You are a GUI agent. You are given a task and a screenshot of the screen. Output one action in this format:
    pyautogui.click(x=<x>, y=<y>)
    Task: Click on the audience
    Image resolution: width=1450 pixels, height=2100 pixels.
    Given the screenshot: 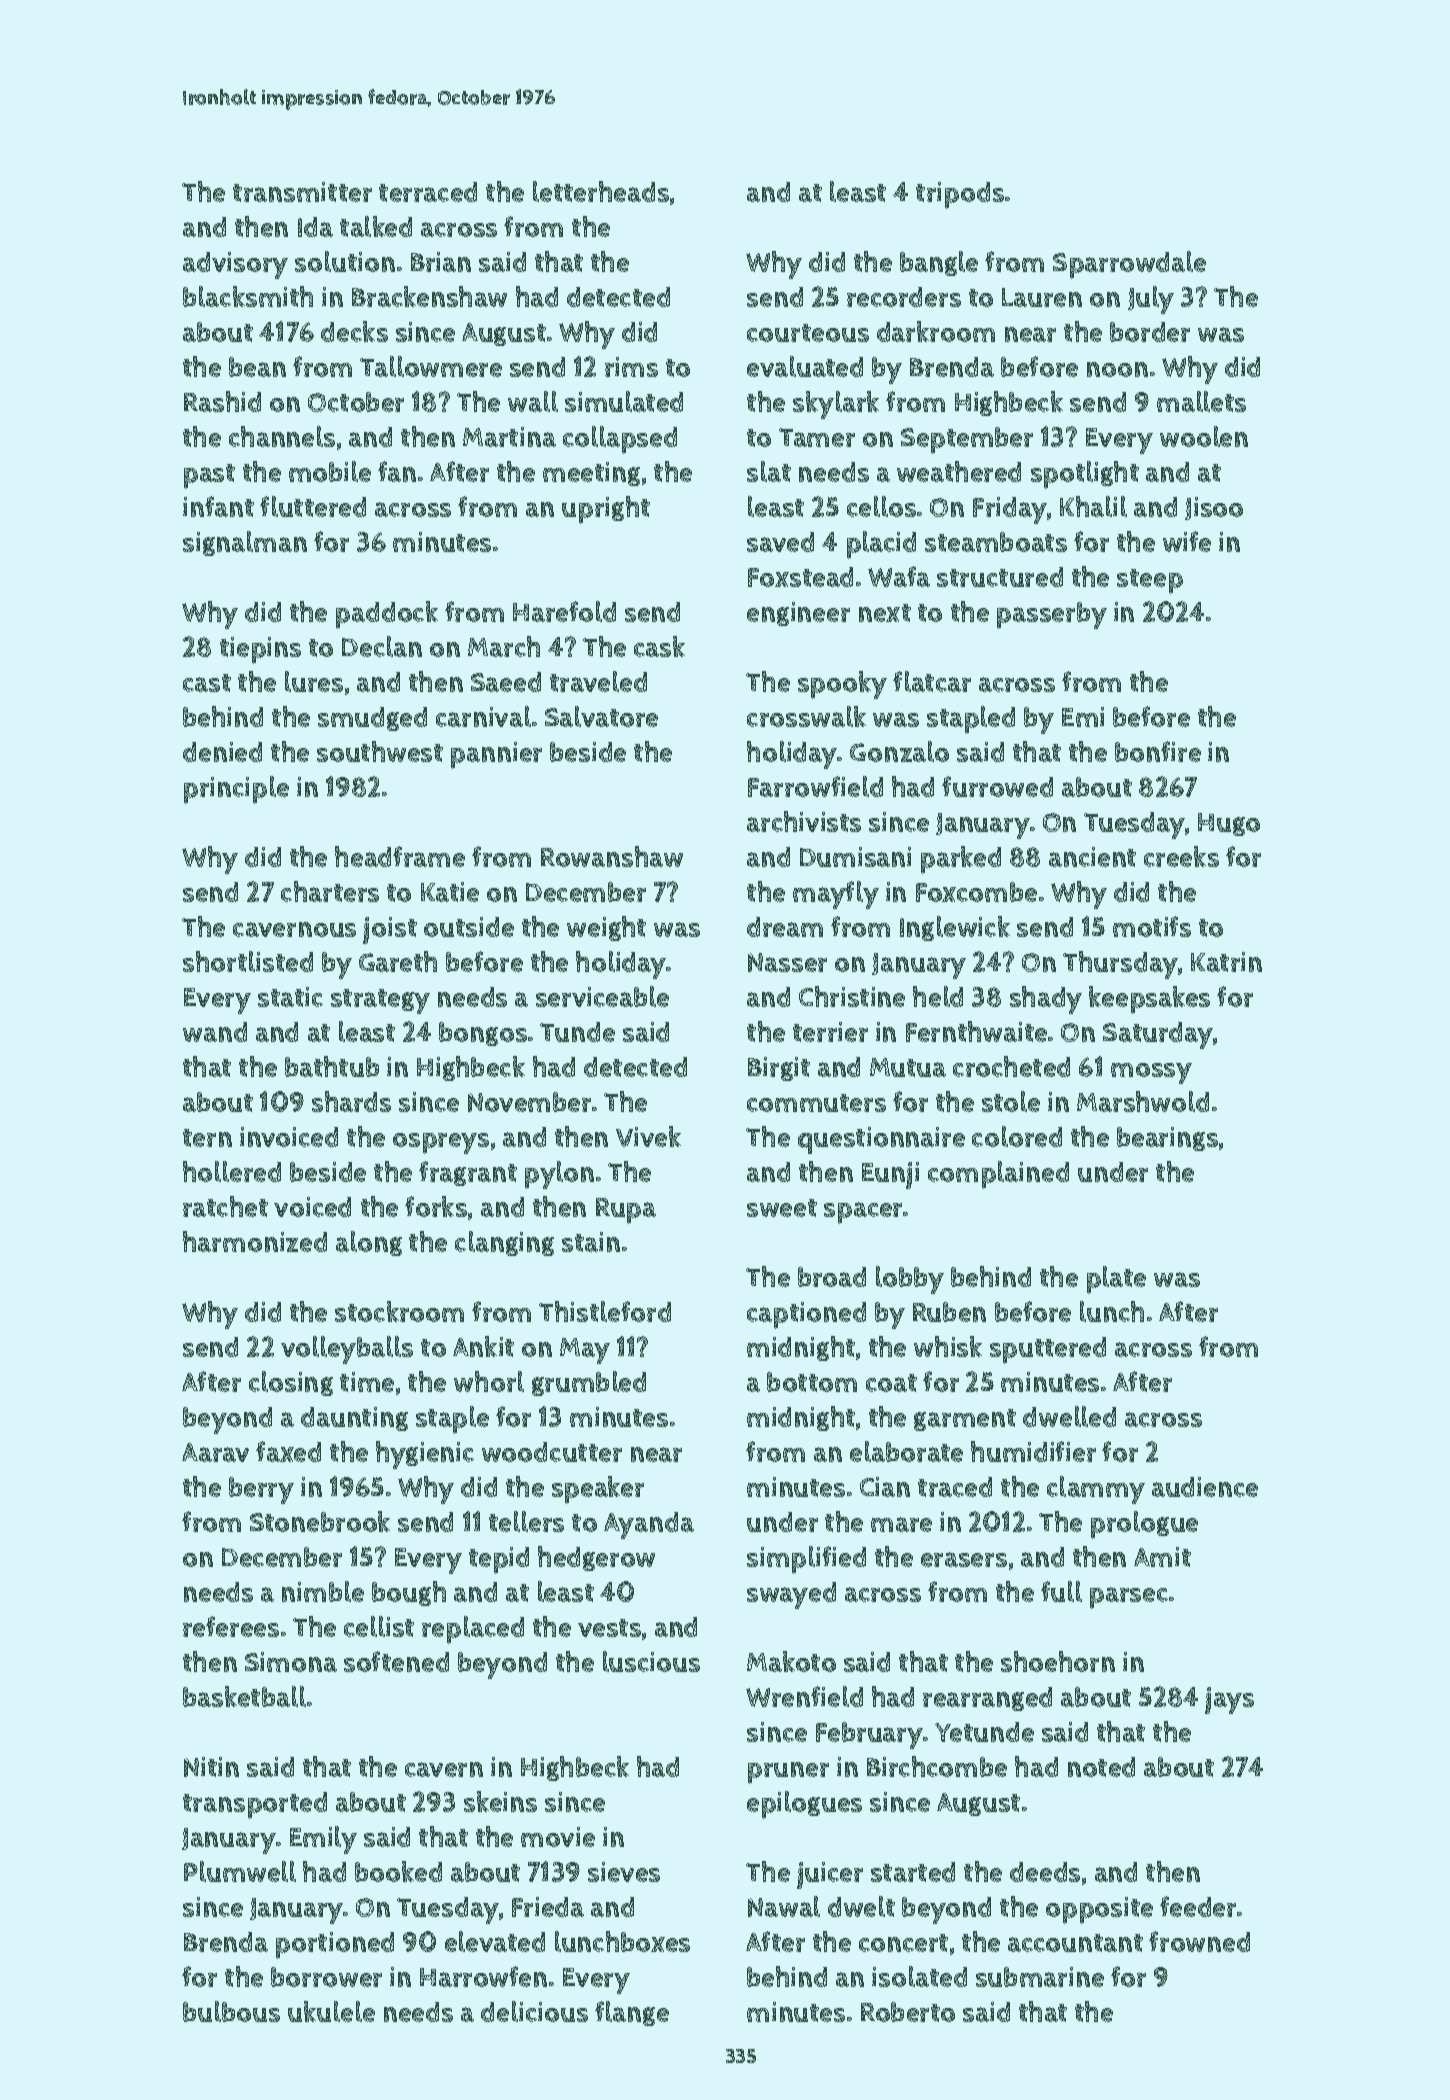 What is the action you would take?
    pyautogui.click(x=1205, y=1487)
